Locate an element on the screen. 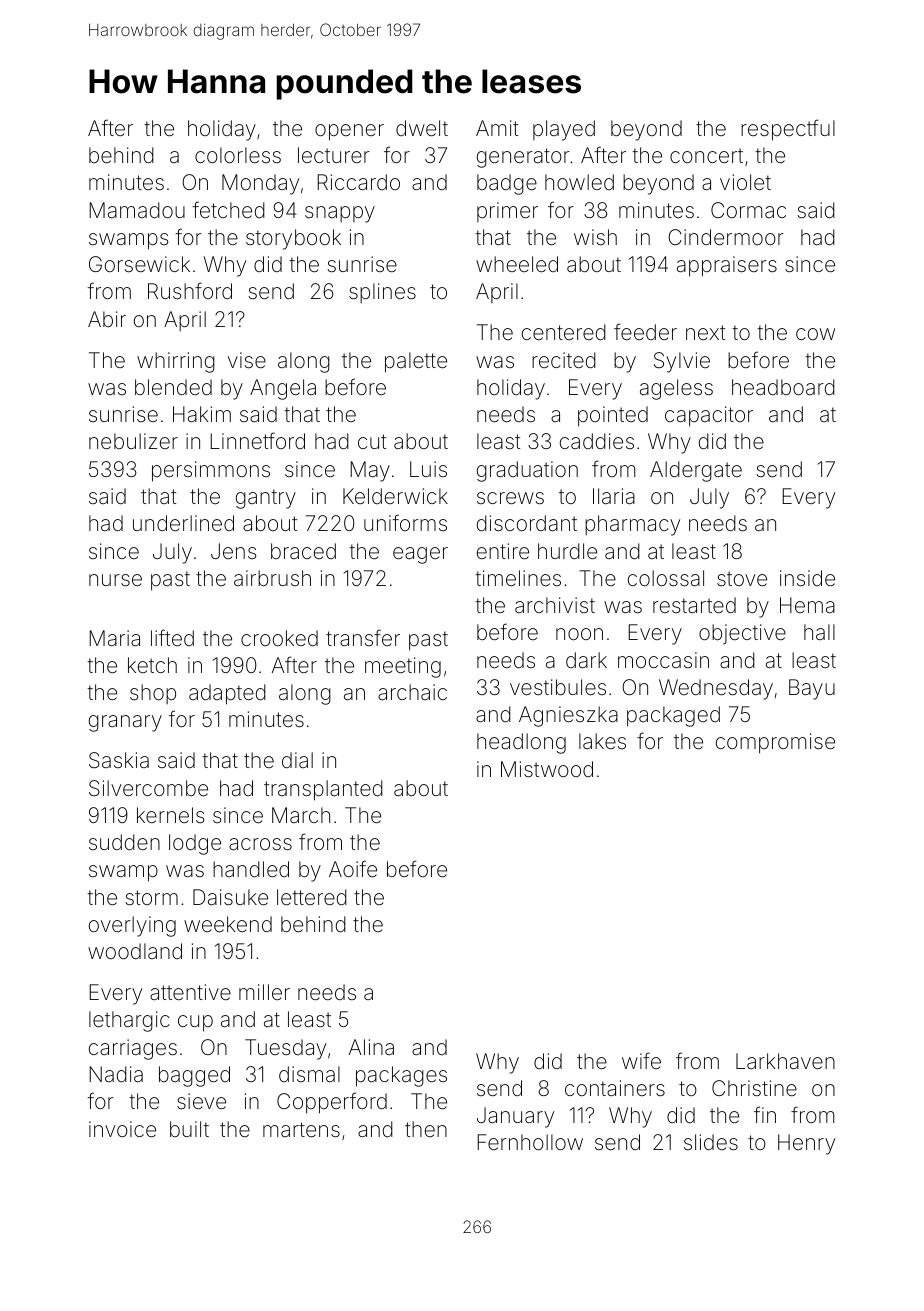 Image resolution: width=924 pixels, height=1311 pixels. weekend is located at coordinates (228, 924).
